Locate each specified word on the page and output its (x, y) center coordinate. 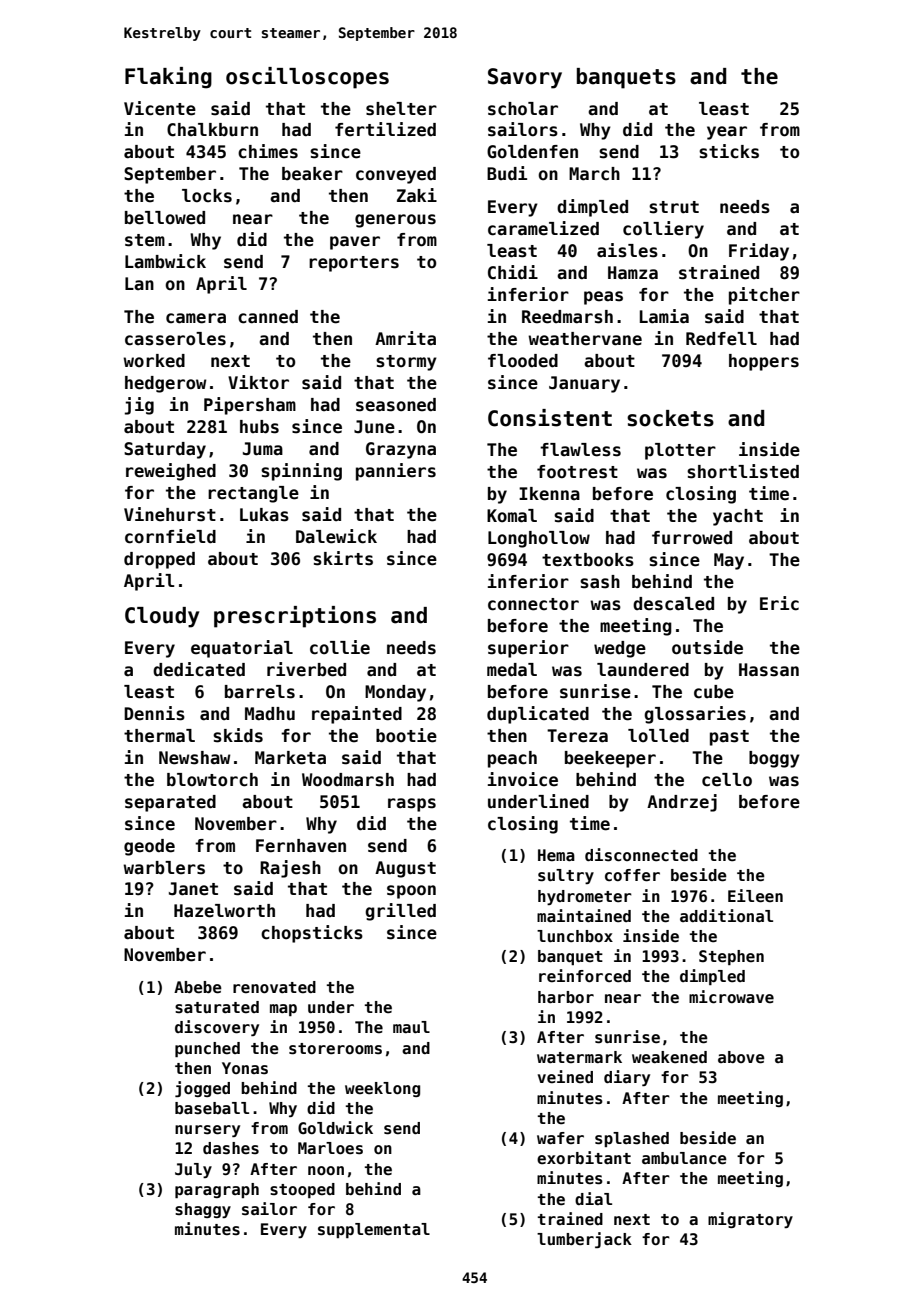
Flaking (168, 78)
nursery (207, 1131)
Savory (525, 78)
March (594, 174)
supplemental (374, 1230)
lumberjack (584, 1240)
